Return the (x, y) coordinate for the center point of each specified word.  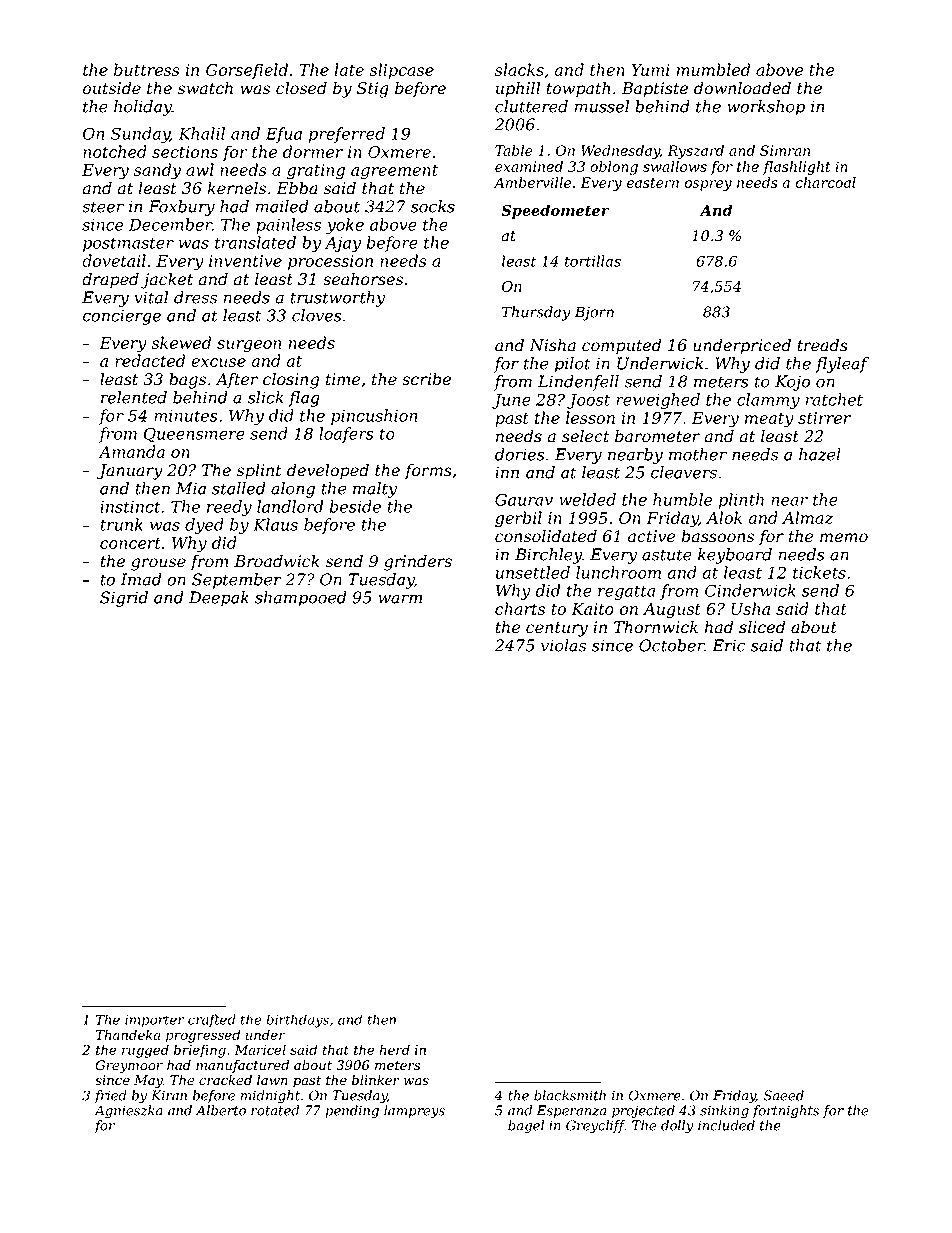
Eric (728, 645)
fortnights (785, 1112)
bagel (526, 1127)
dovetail (114, 260)
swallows (675, 166)
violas (563, 645)
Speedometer (555, 211)
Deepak (219, 599)
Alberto (221, 1110)
